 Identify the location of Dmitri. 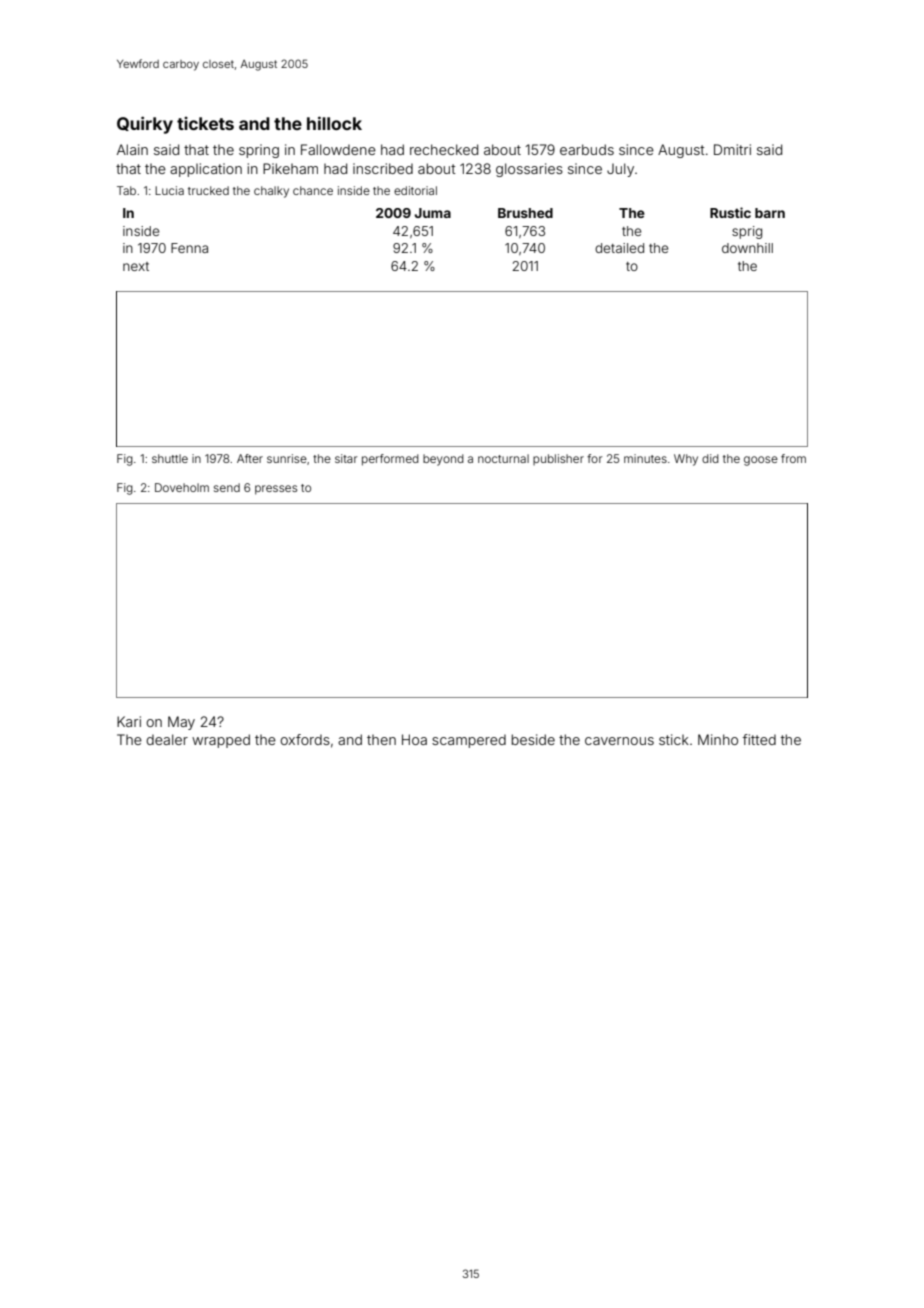
(732, 149).
